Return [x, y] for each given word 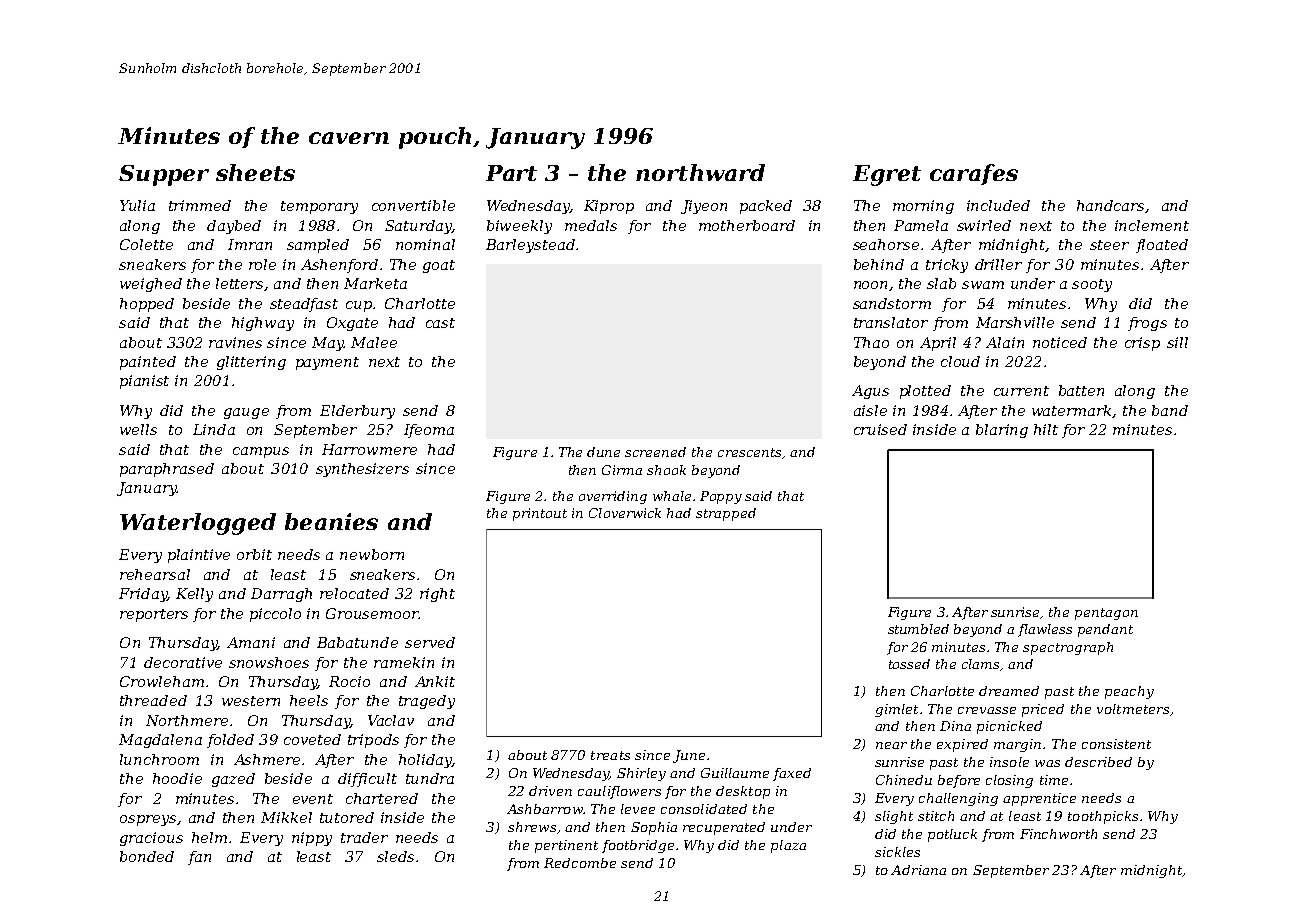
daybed [234, 227]
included [998, 205]
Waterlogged [198, 524]
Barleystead [530, 246]
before [959, 781]
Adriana [918, 870]
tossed [909, 664]
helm [209, 837]
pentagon [1106, 614]
